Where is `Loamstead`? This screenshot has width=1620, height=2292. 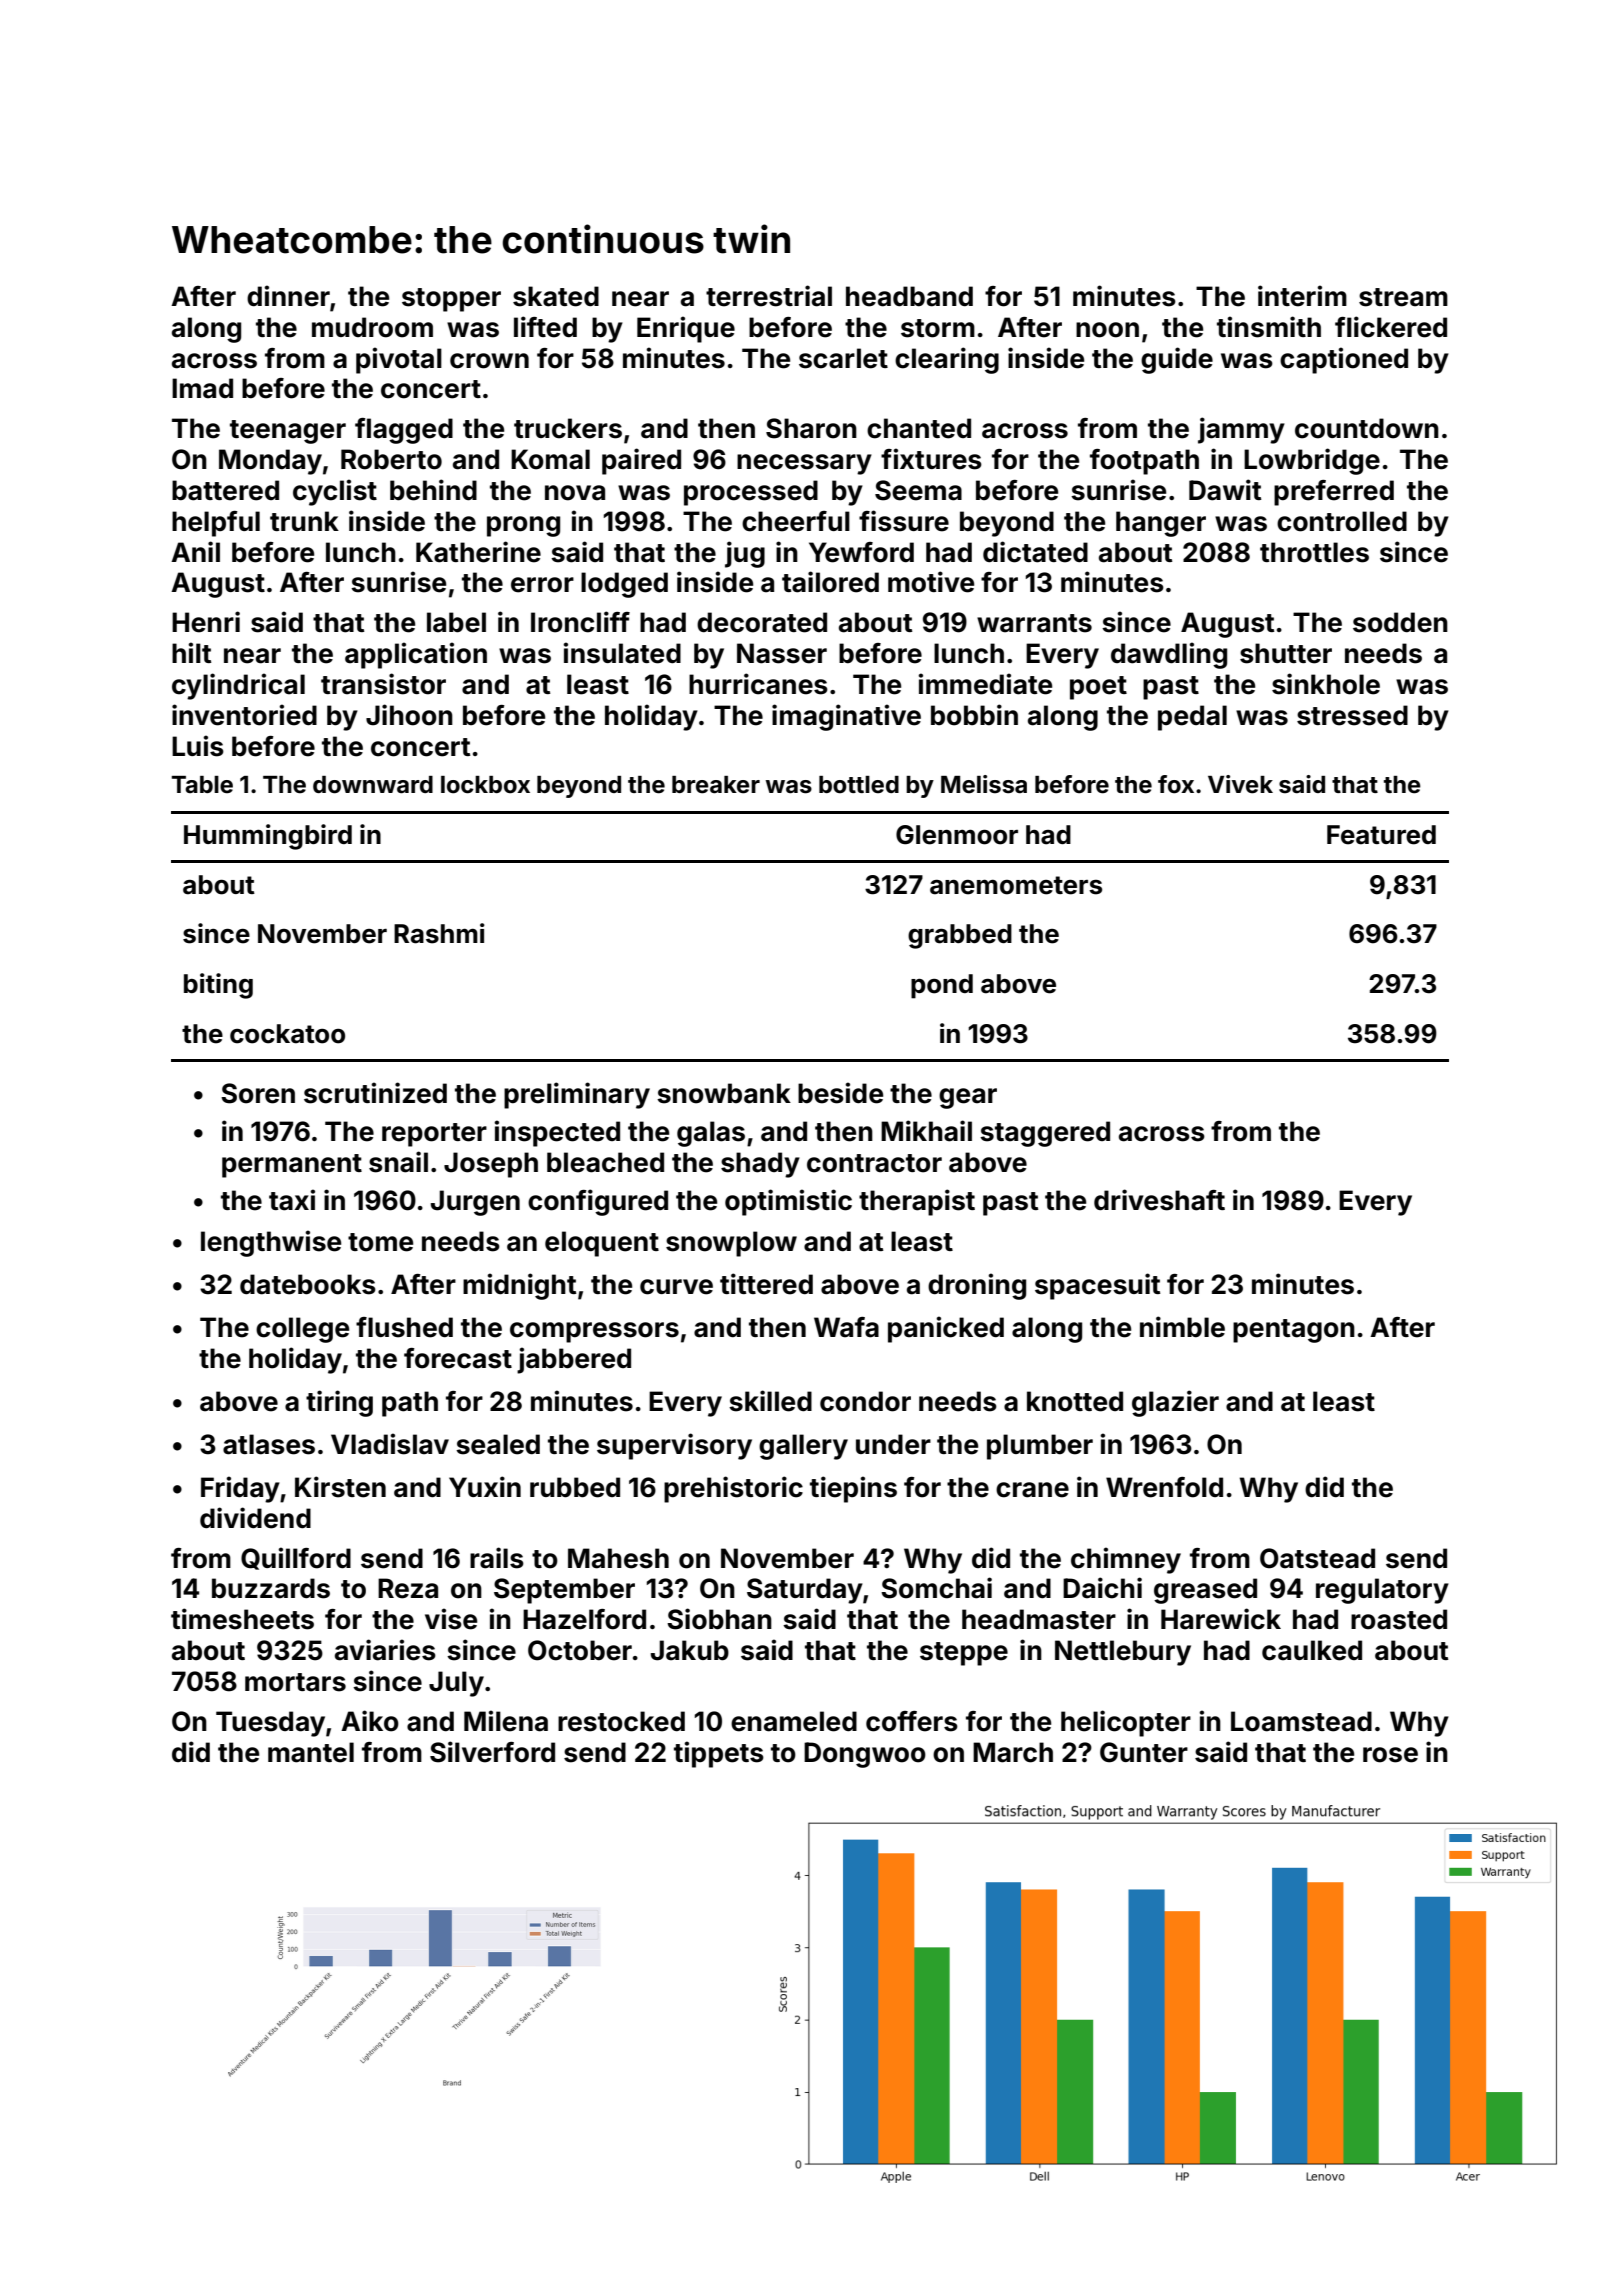
Loamstead is located at coordinates (1301, 1721).
